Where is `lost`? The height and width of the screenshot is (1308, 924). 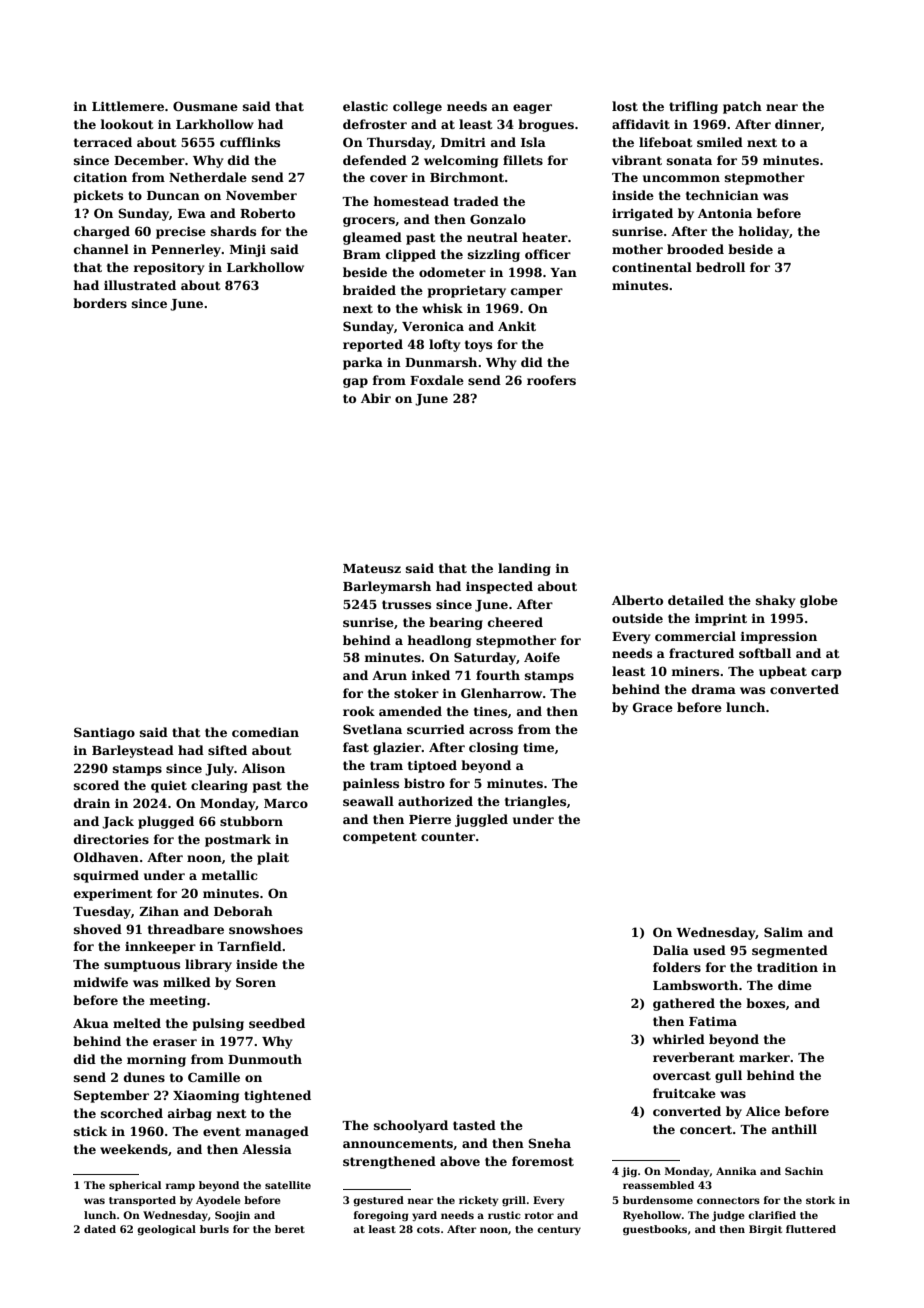 lost is located at coordinates (625, 106).
